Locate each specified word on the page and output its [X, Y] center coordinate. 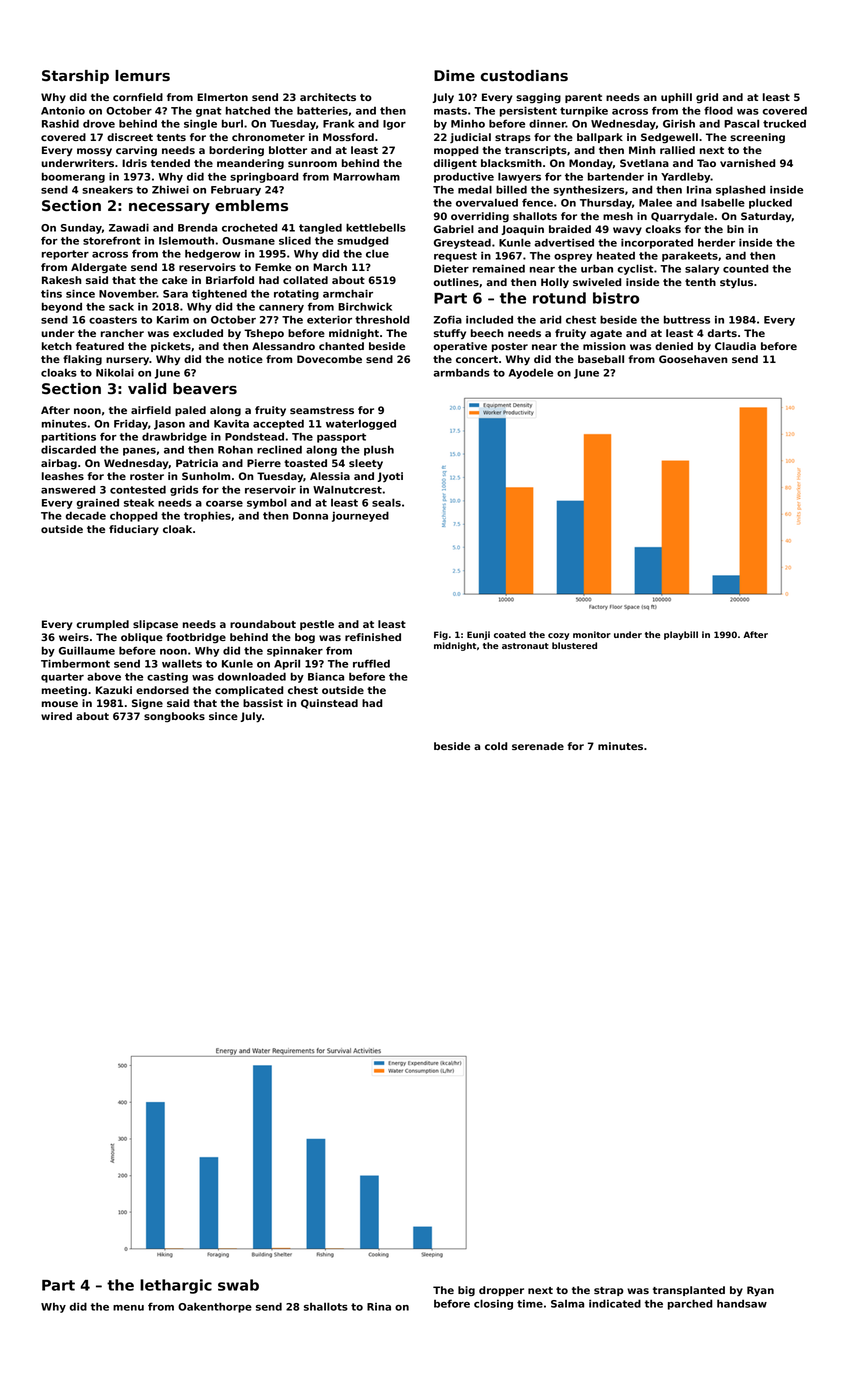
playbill [681, 635]
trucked [784, 124]
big [466, 1291]
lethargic [176, 1286]
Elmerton [222, 97]
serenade [538, 746]
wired [56, 716]
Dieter [451, 268]
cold [496, 746]
